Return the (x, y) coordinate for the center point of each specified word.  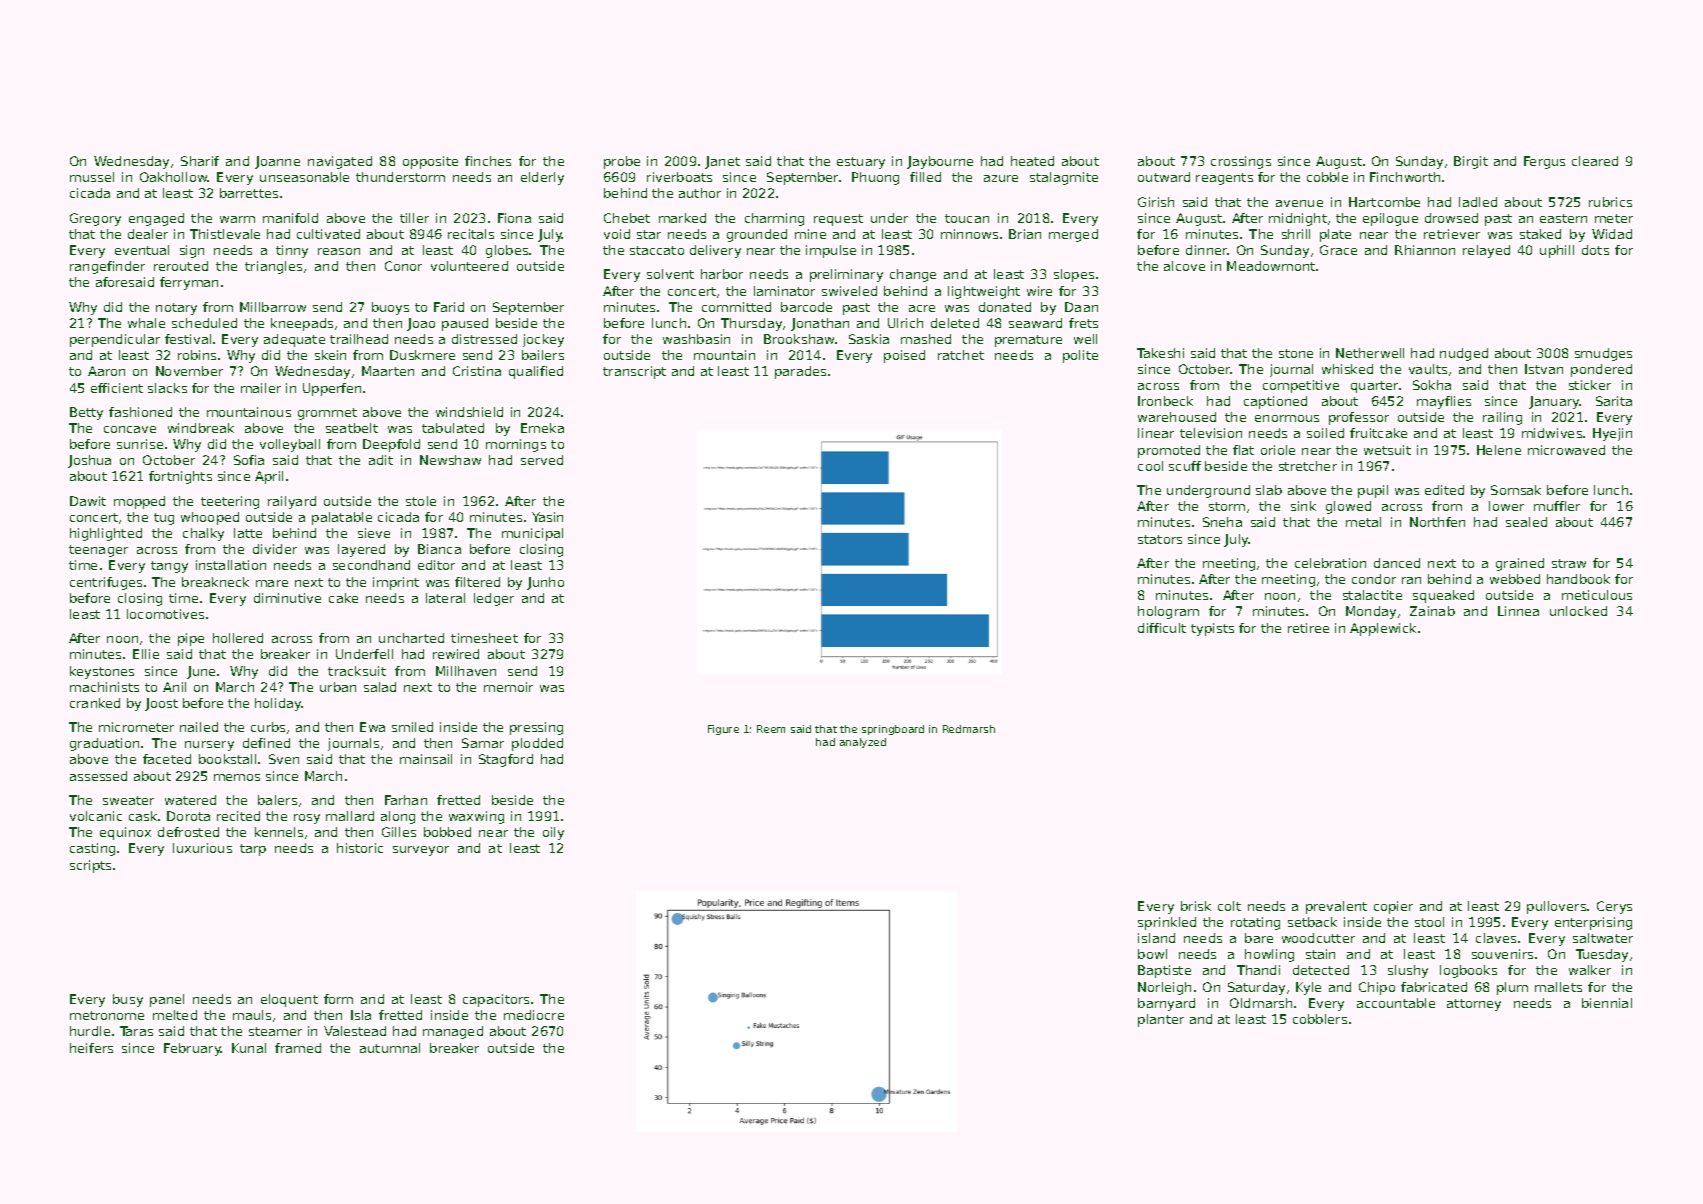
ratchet (961, 355)
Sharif (200, 161)
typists (1212, 629)
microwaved (1566, 450)
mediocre (534, 1015)
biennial (1607, 1003)
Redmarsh (969, 729)
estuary (861, 163)
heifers (91, 1048)
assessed (98, 776)
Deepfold (391, 445)
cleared (1595, 161)
